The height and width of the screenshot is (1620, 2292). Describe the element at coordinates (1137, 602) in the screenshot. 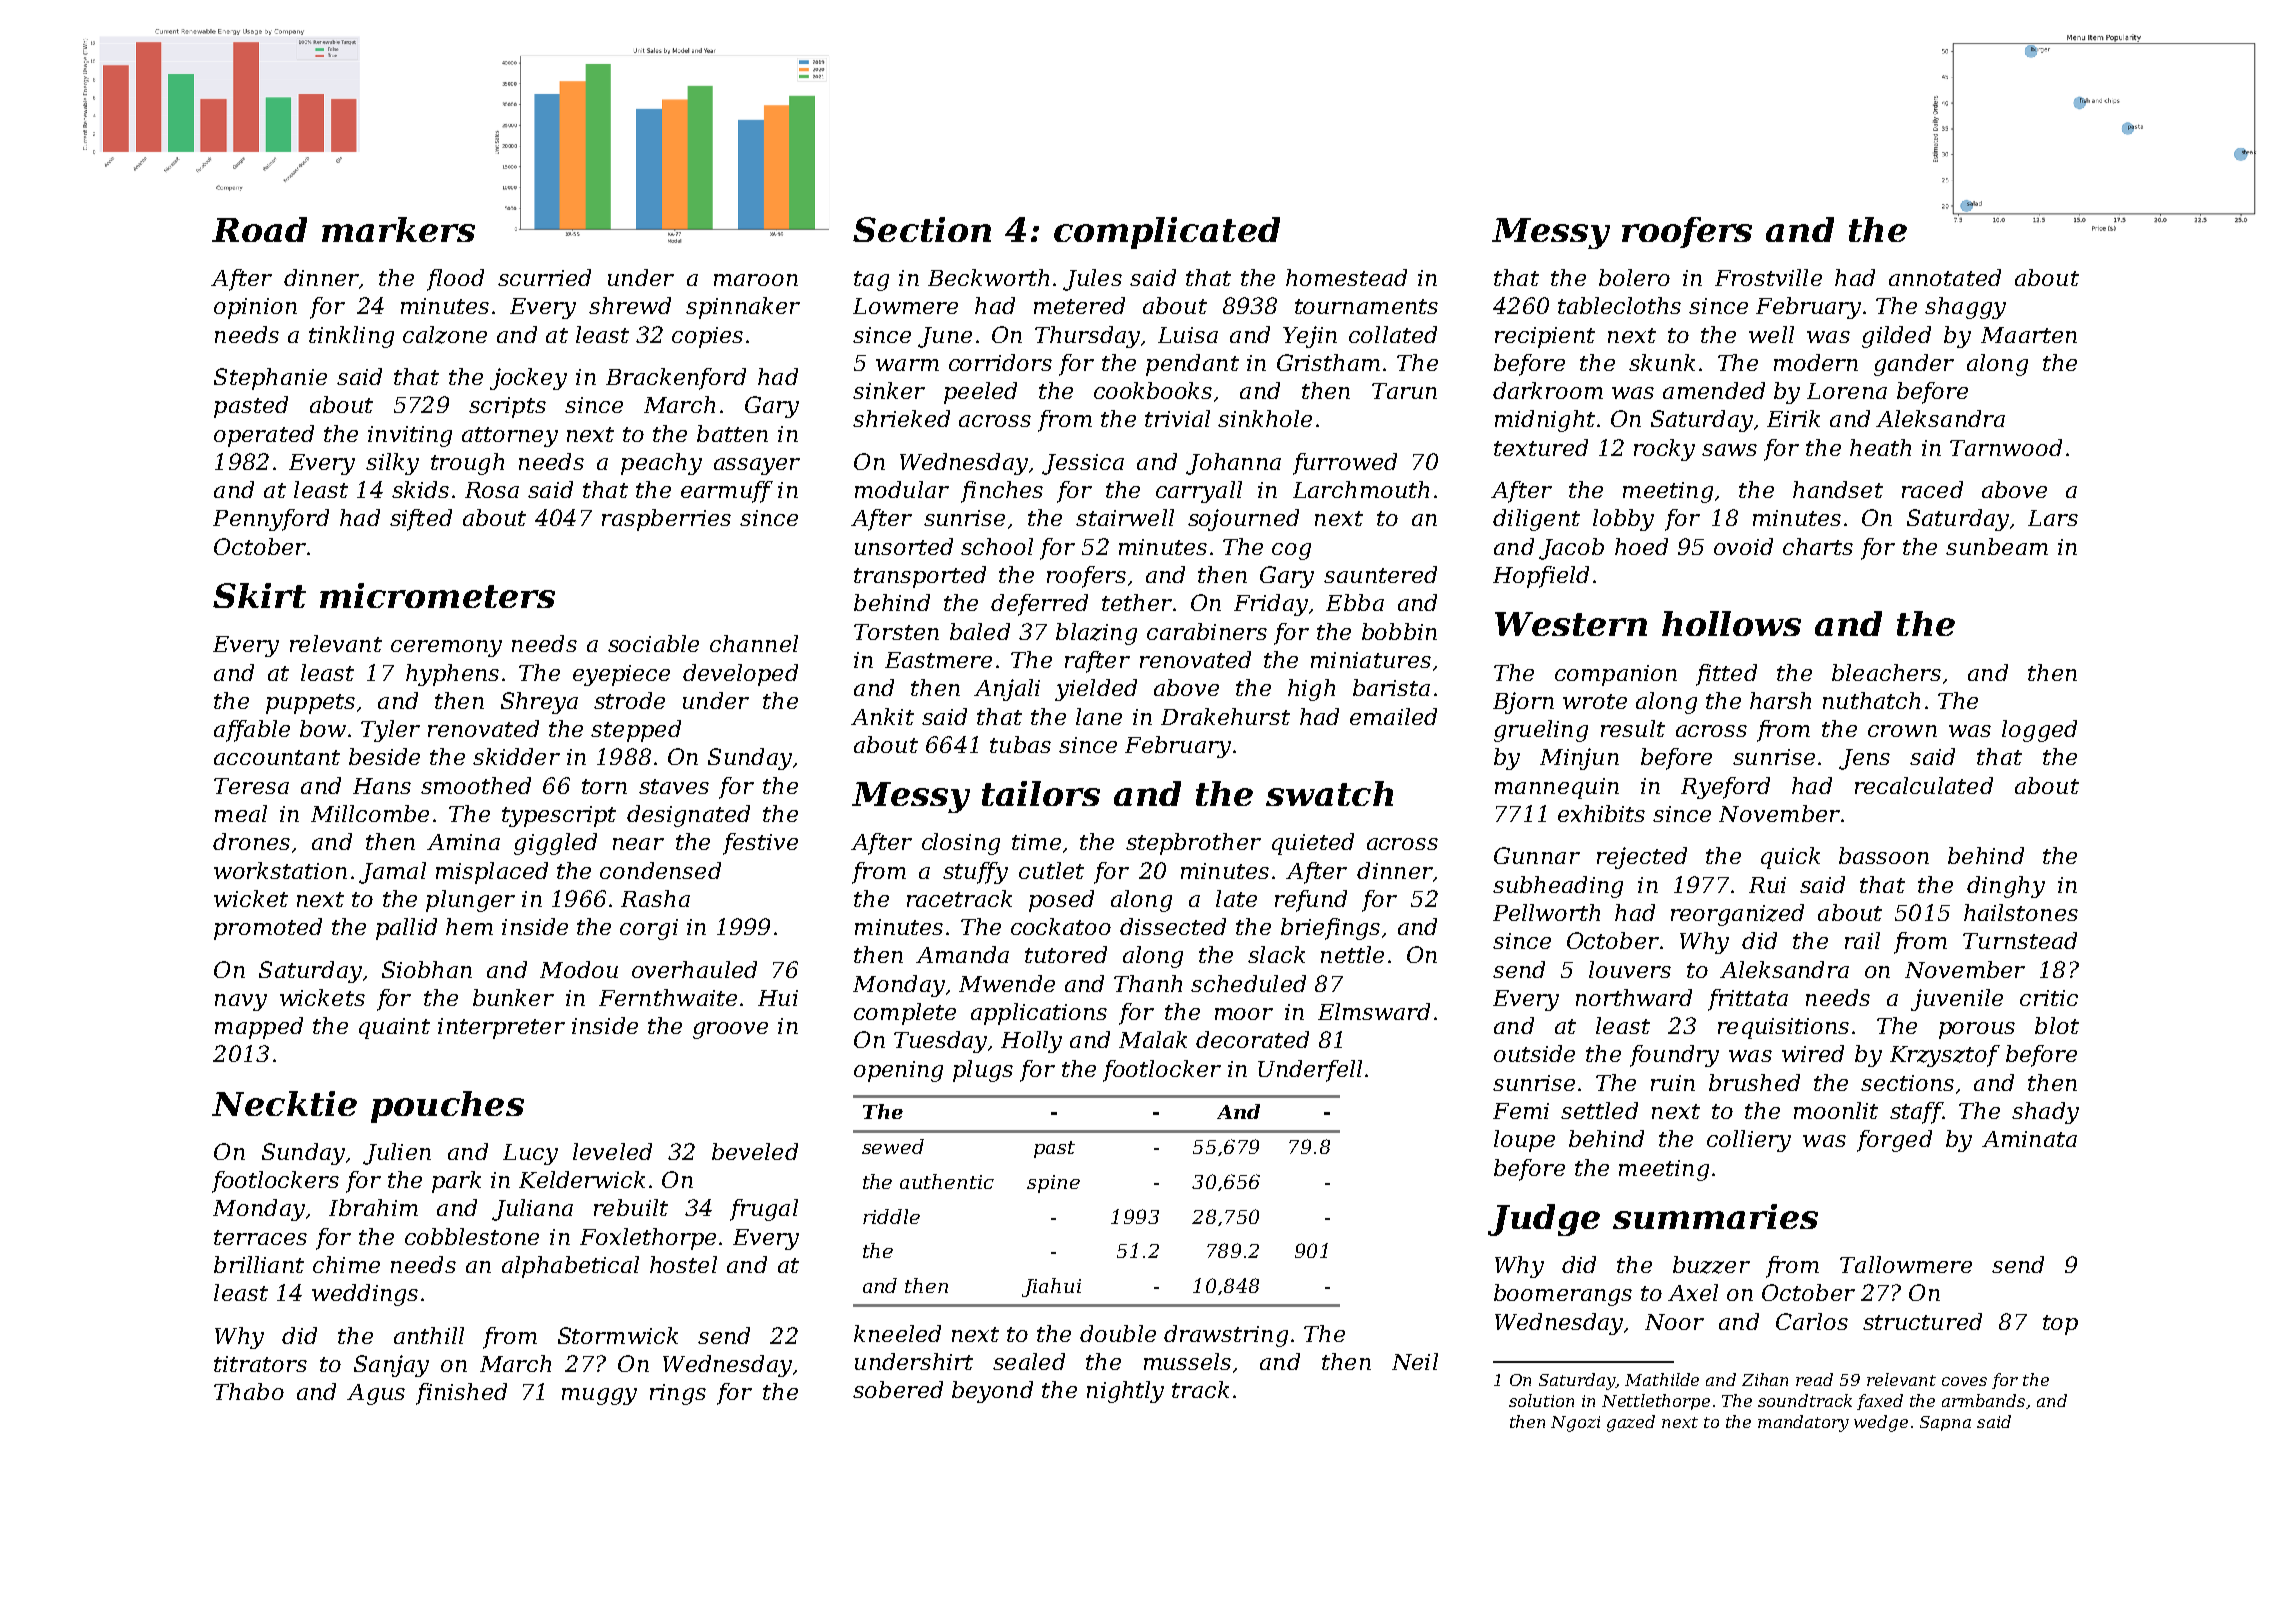

I see `tether` at that location.
